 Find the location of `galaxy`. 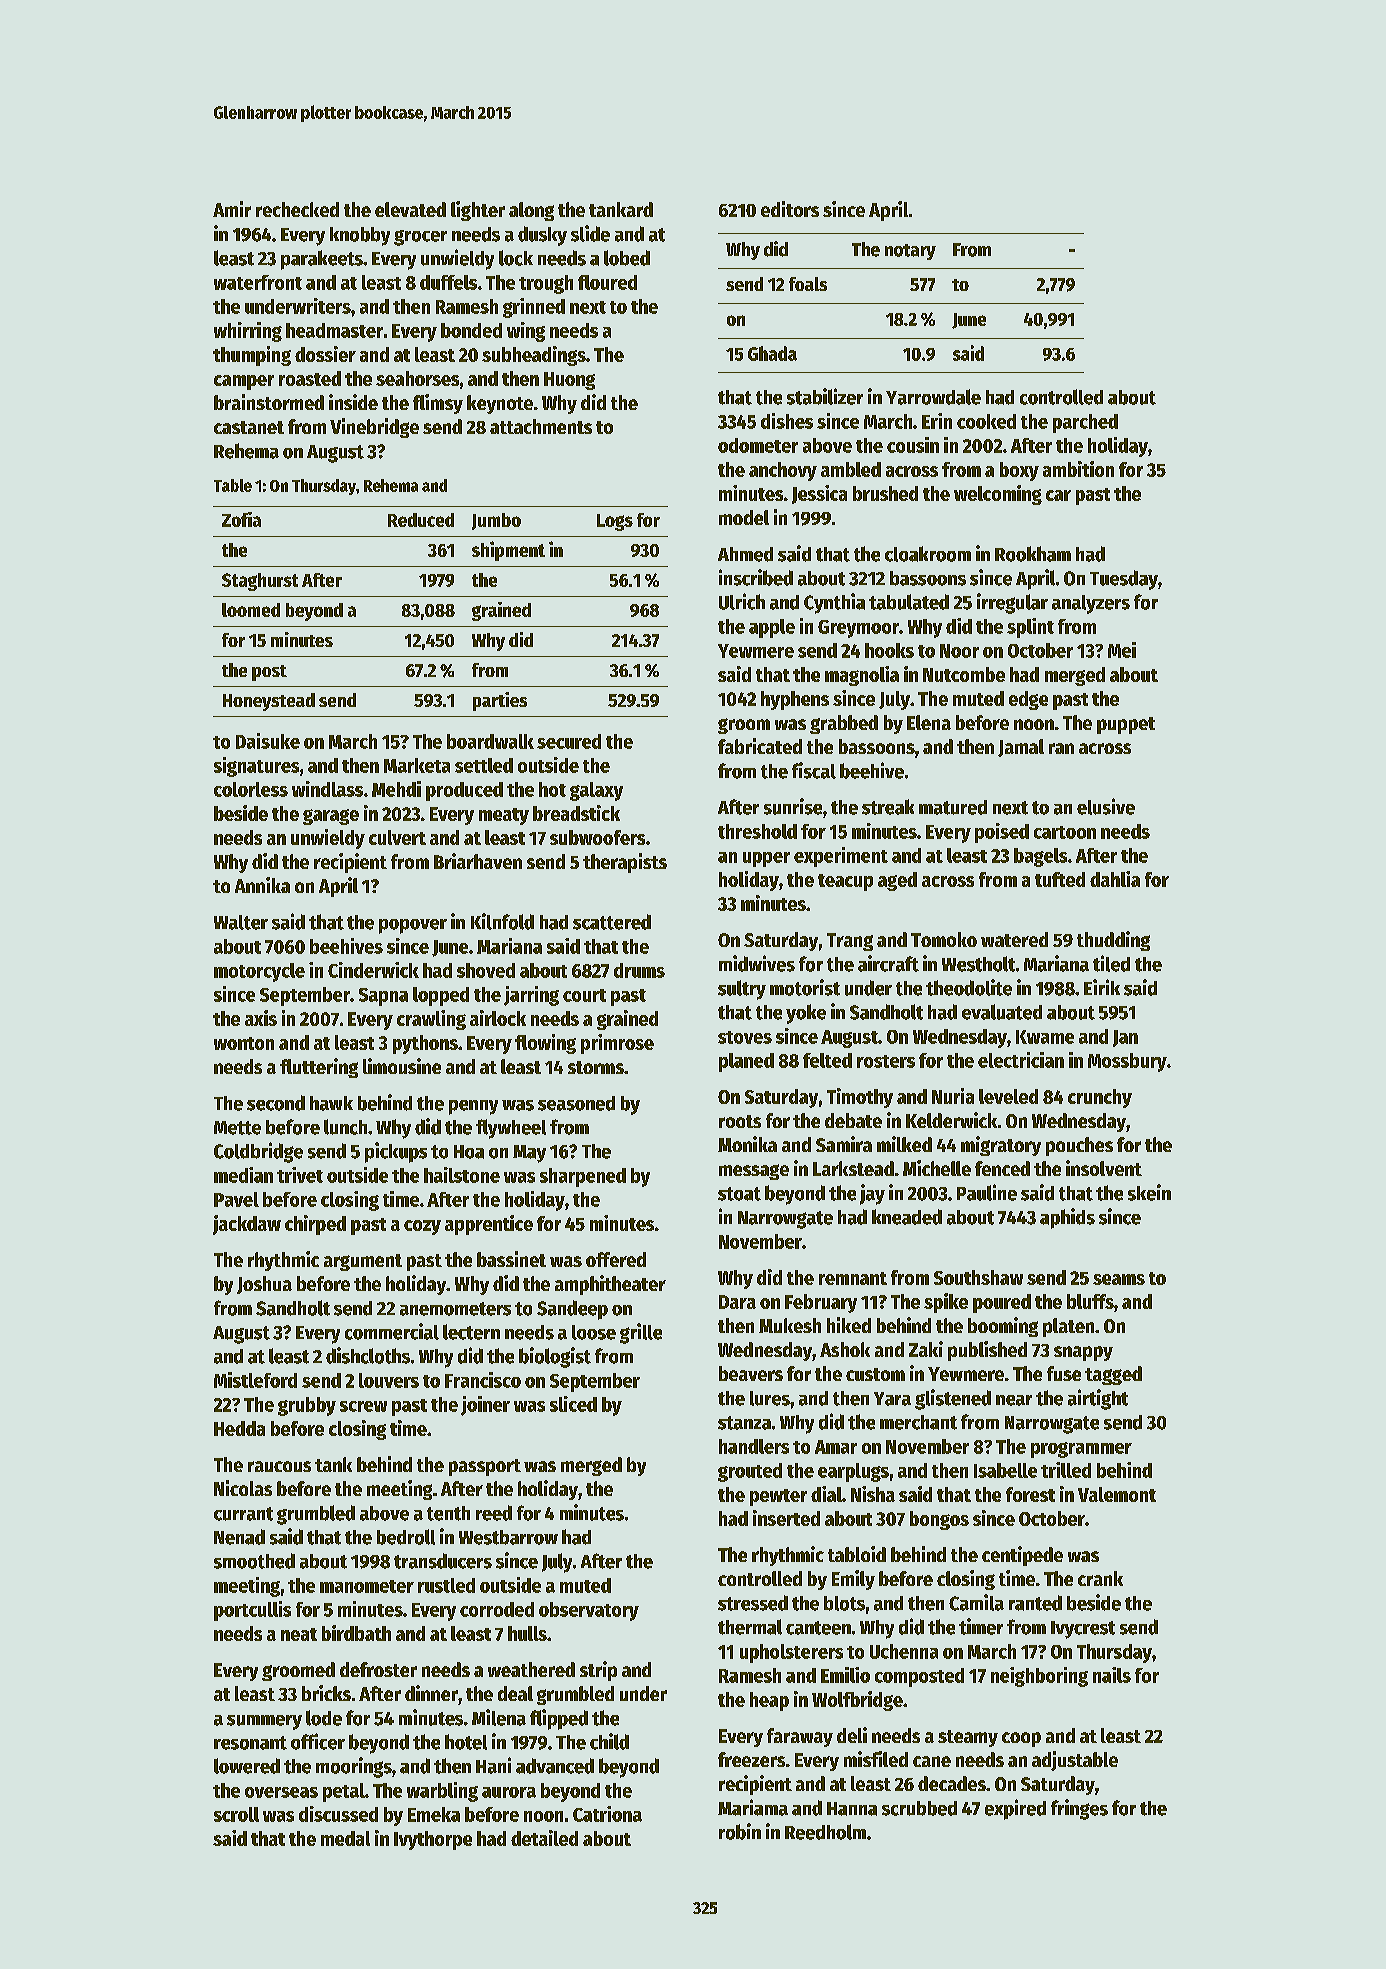

galaxy is located at coordinates (596, 791).
